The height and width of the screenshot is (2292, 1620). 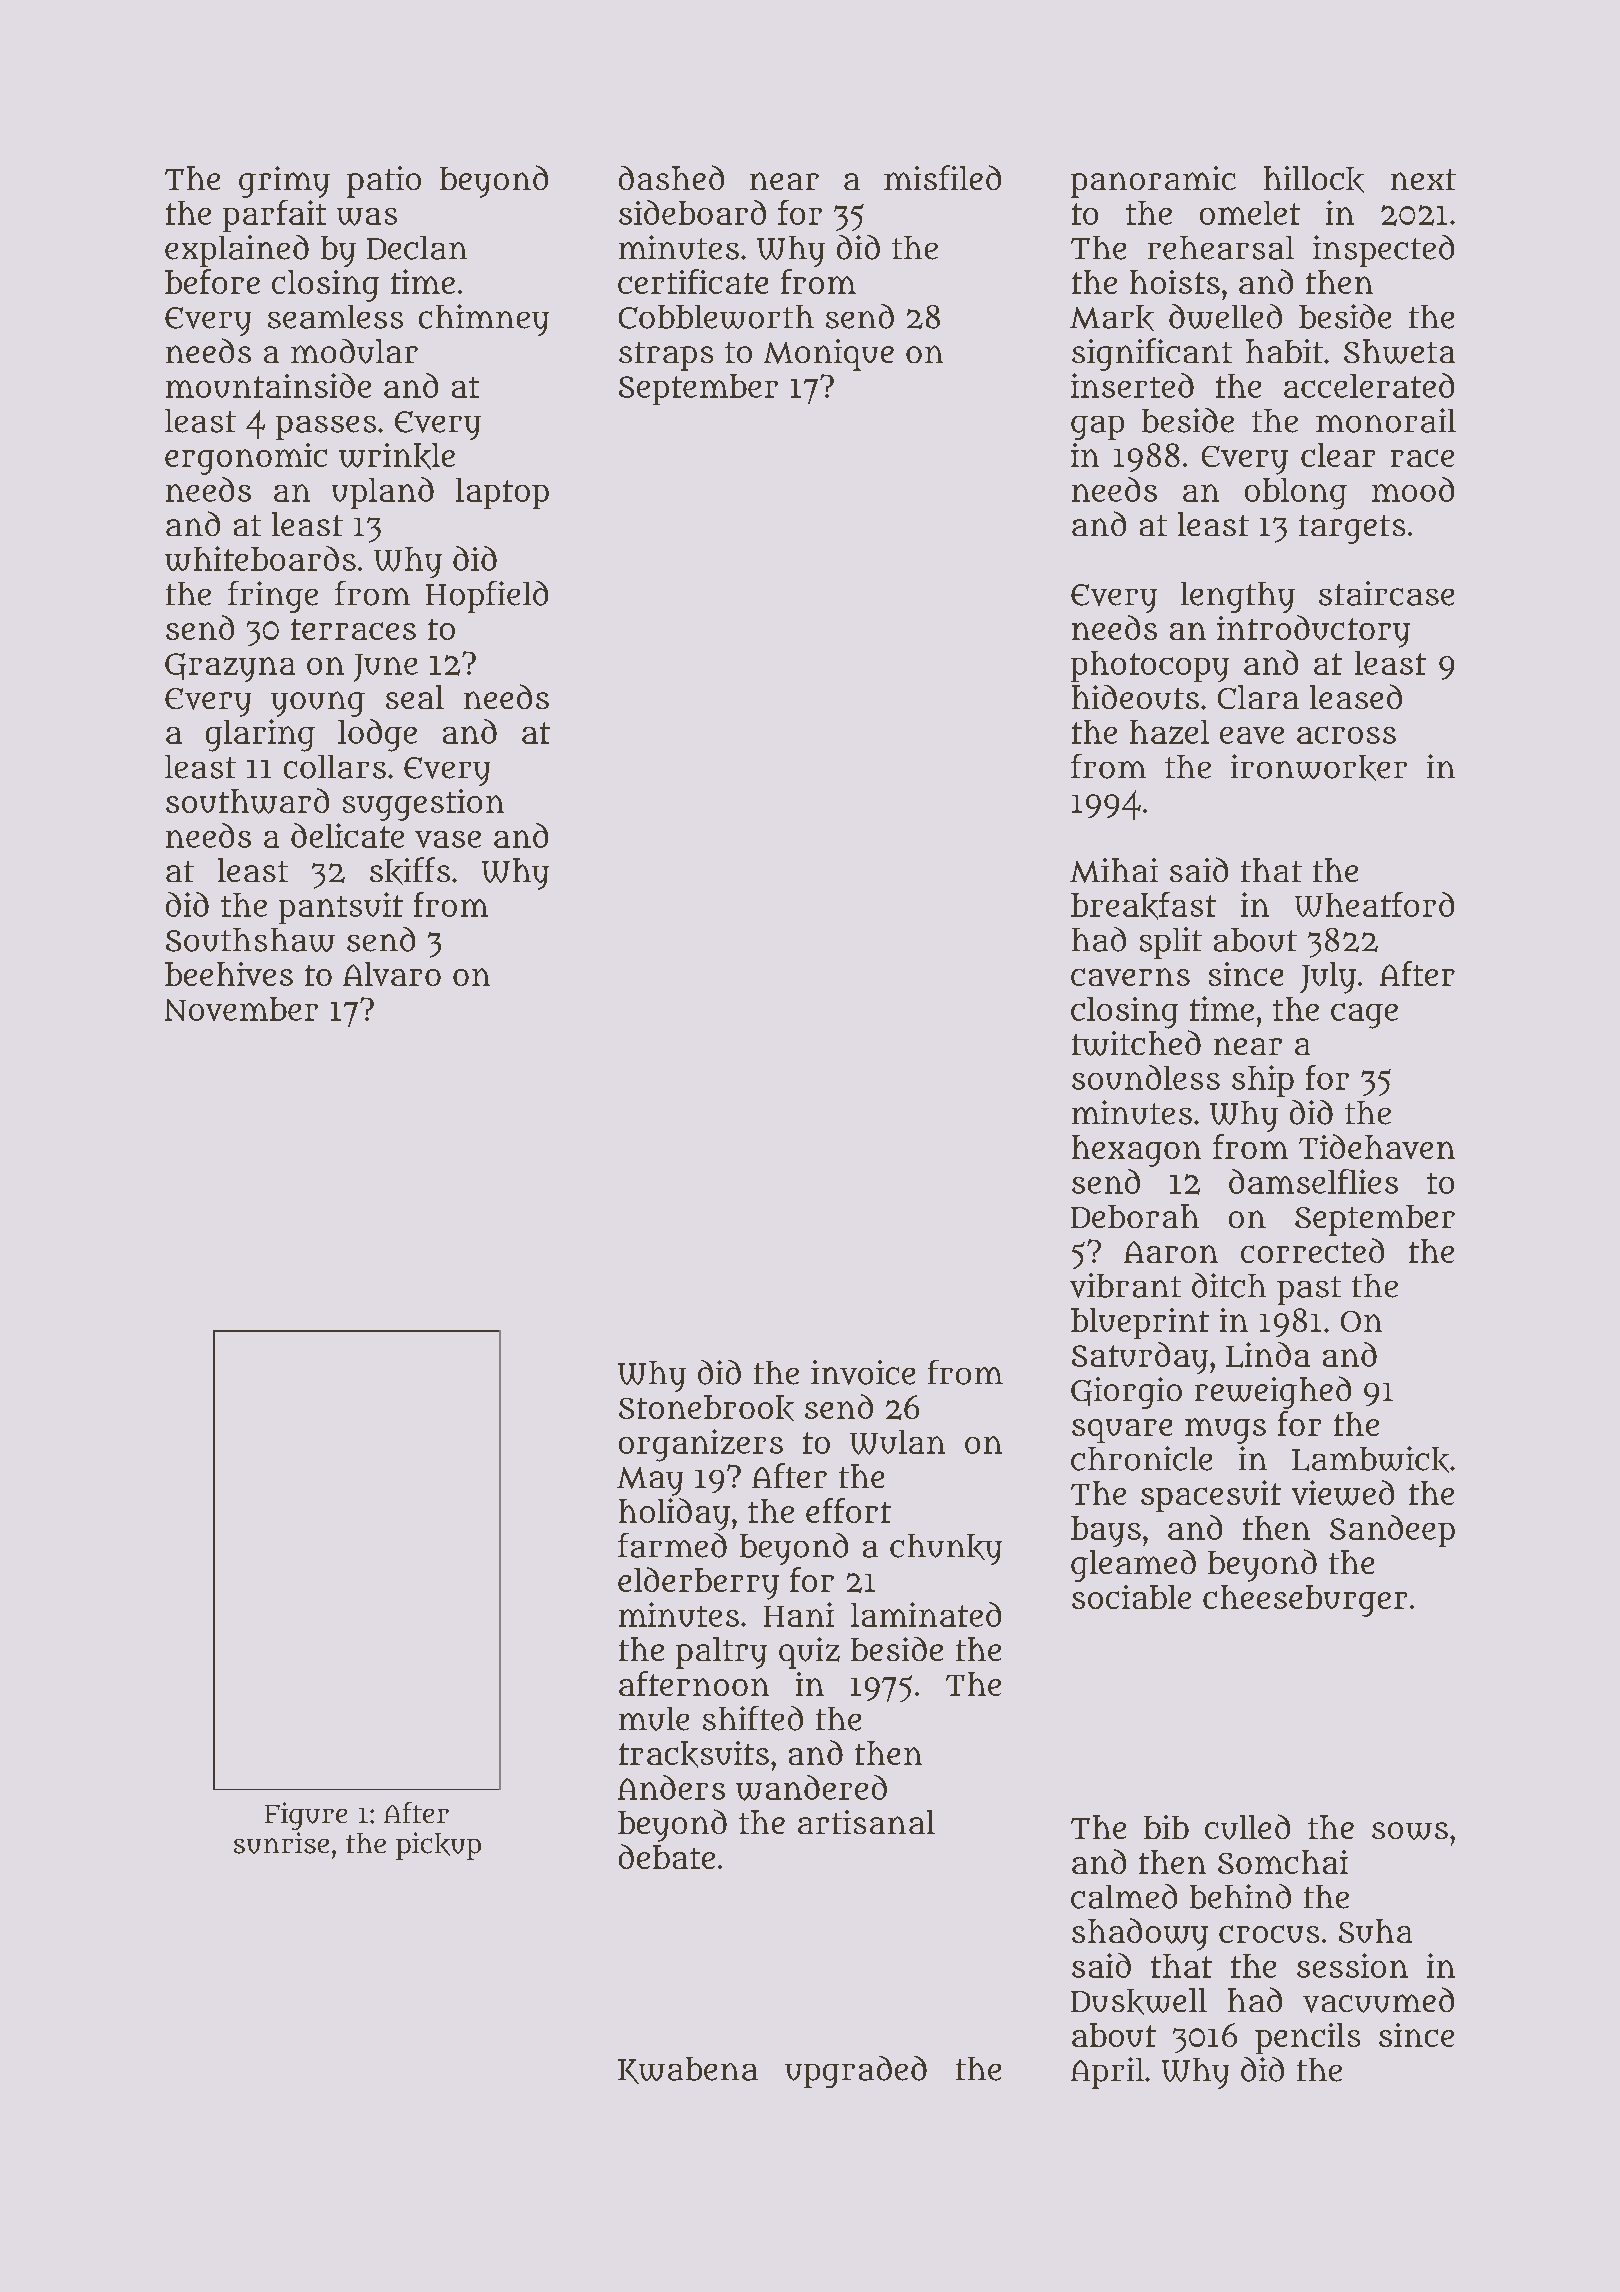 What do you see at coordinates (335, 317) in the screenshot?
I see `seamless` at bounding box center [335, 317].
